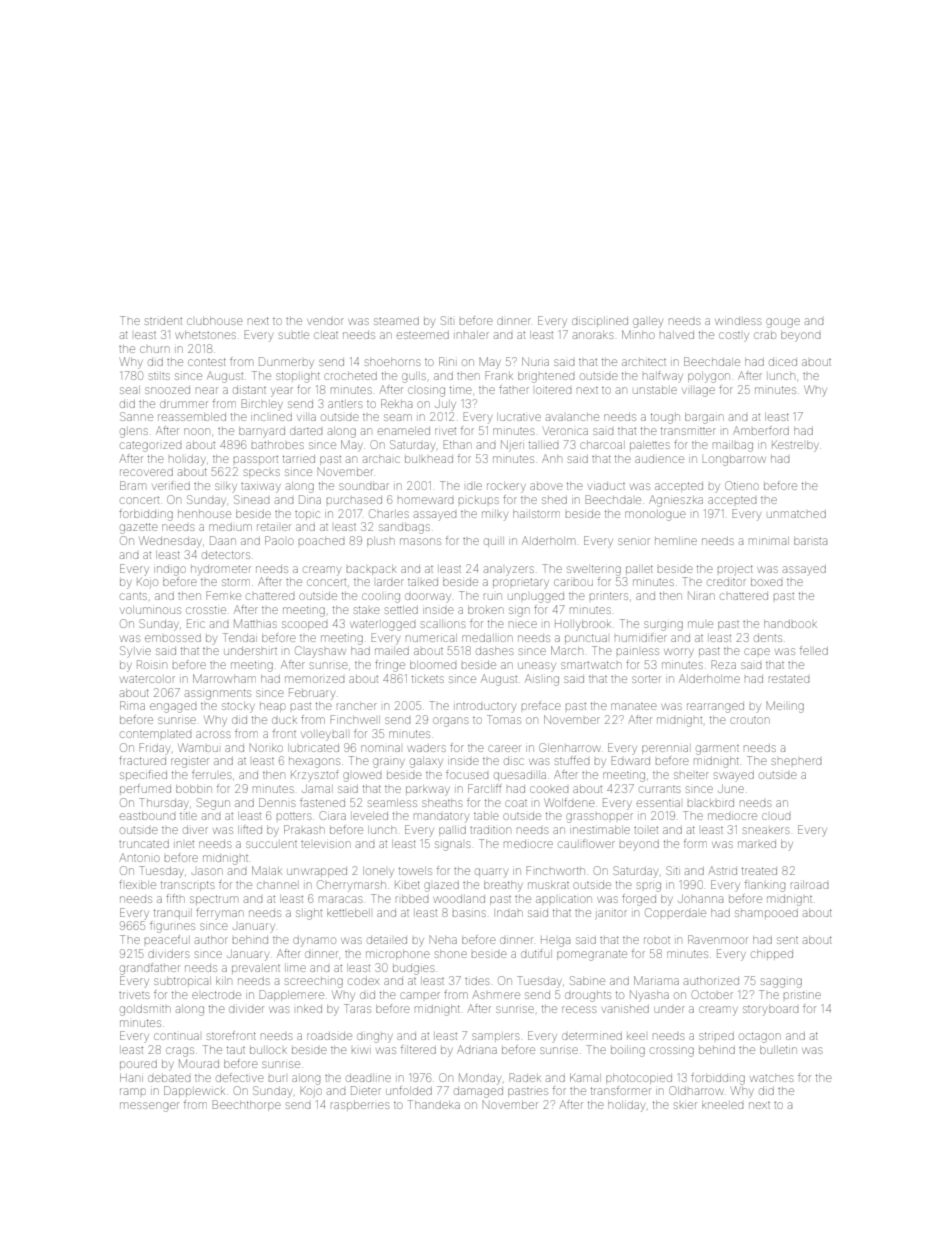 Image resolution: width=952 pixels, height=1233 pixels. What do you see at coordinates (570, 747) in the screenshot?
I see `Glenharrow` at bounding box center [570, 747].
